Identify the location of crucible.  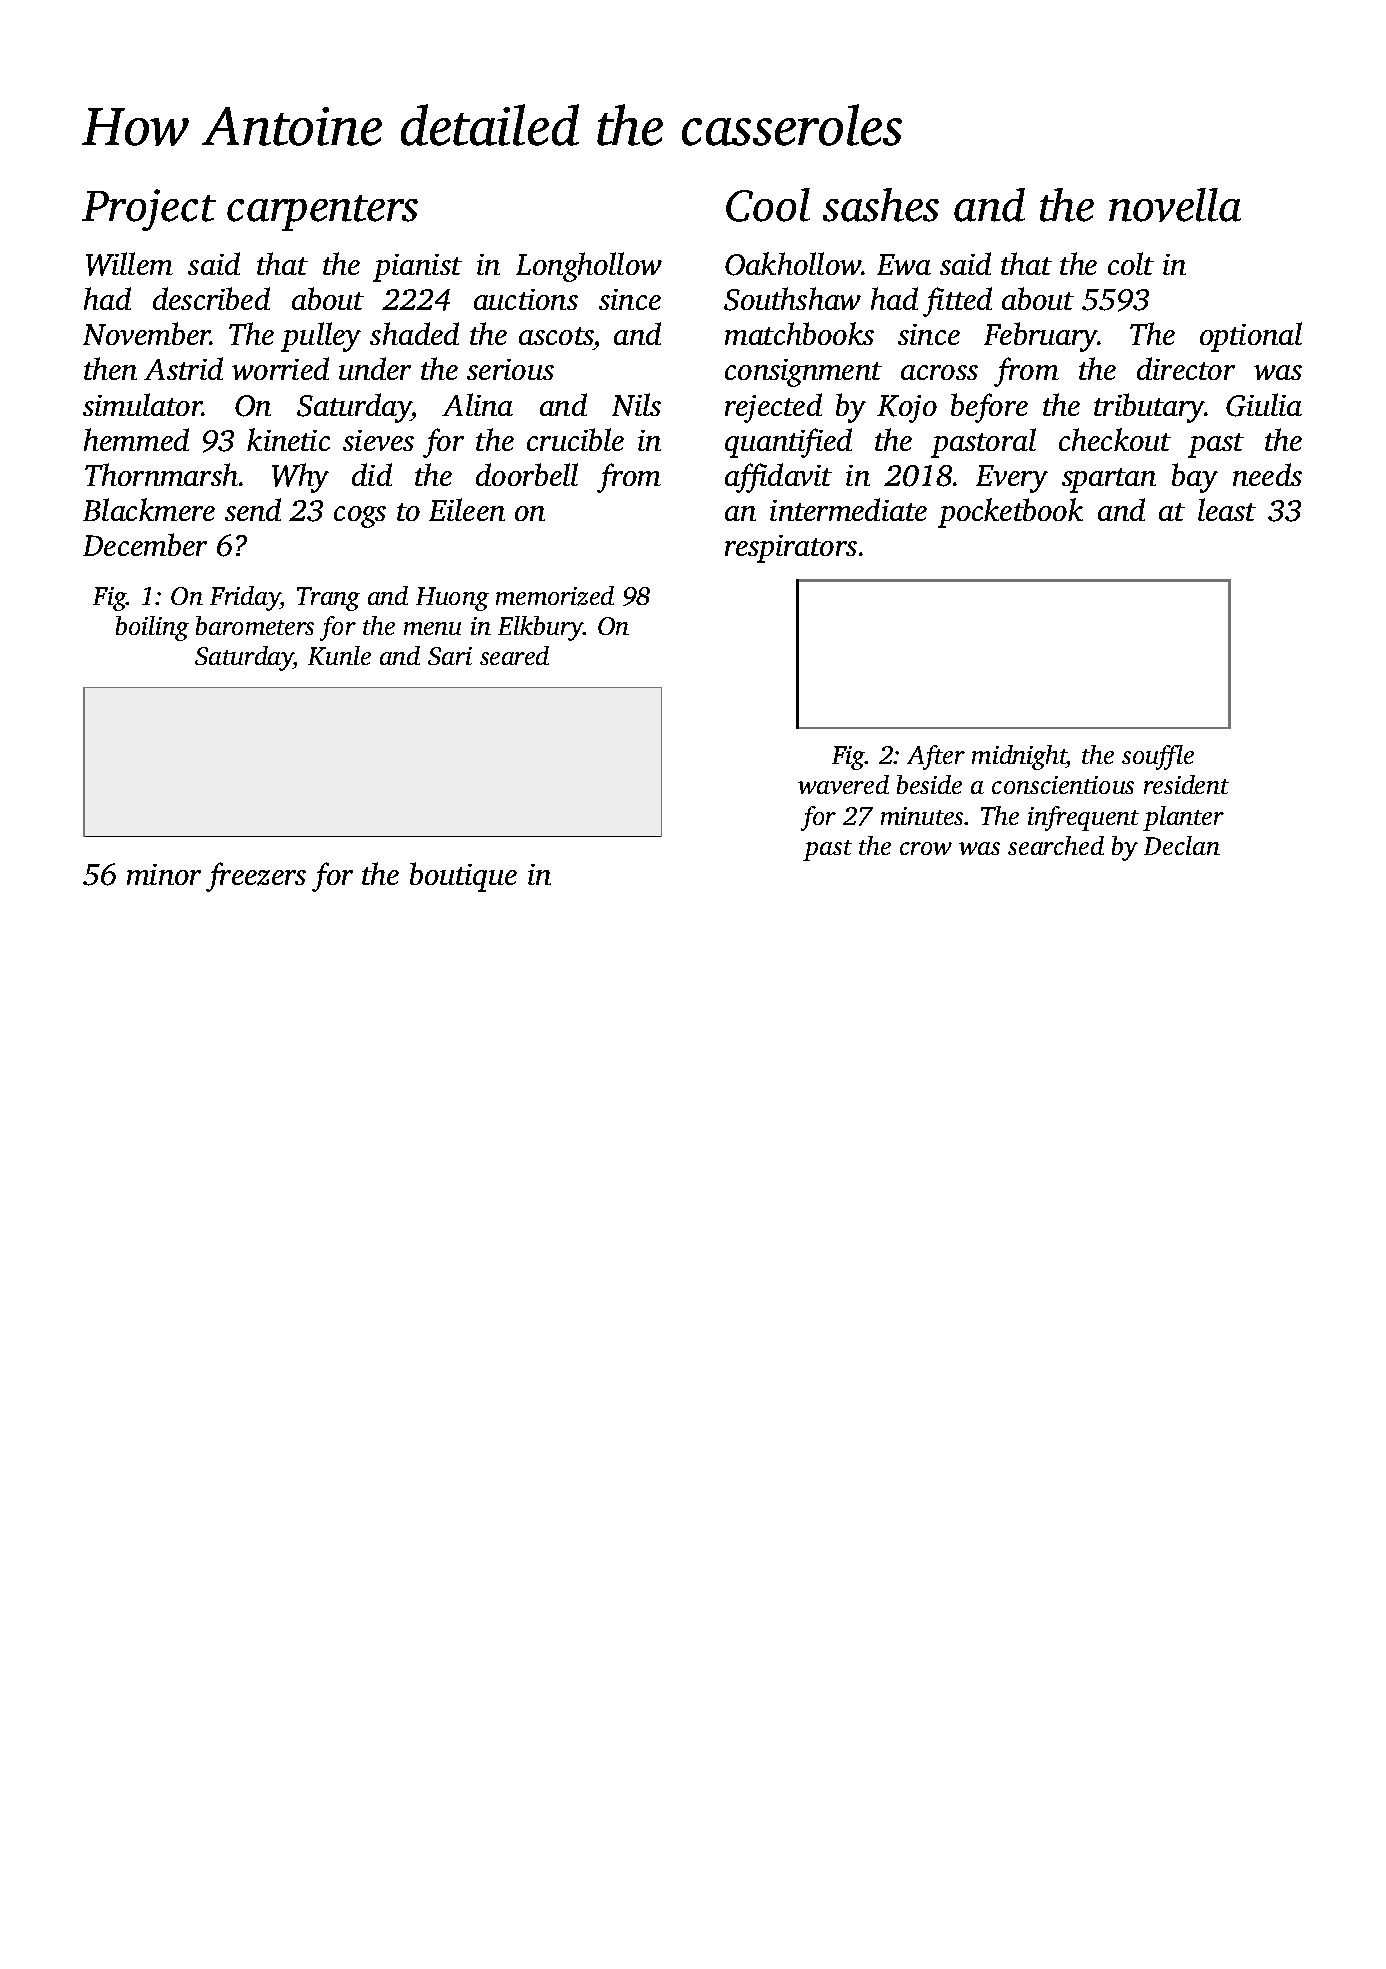
(575, 439).
